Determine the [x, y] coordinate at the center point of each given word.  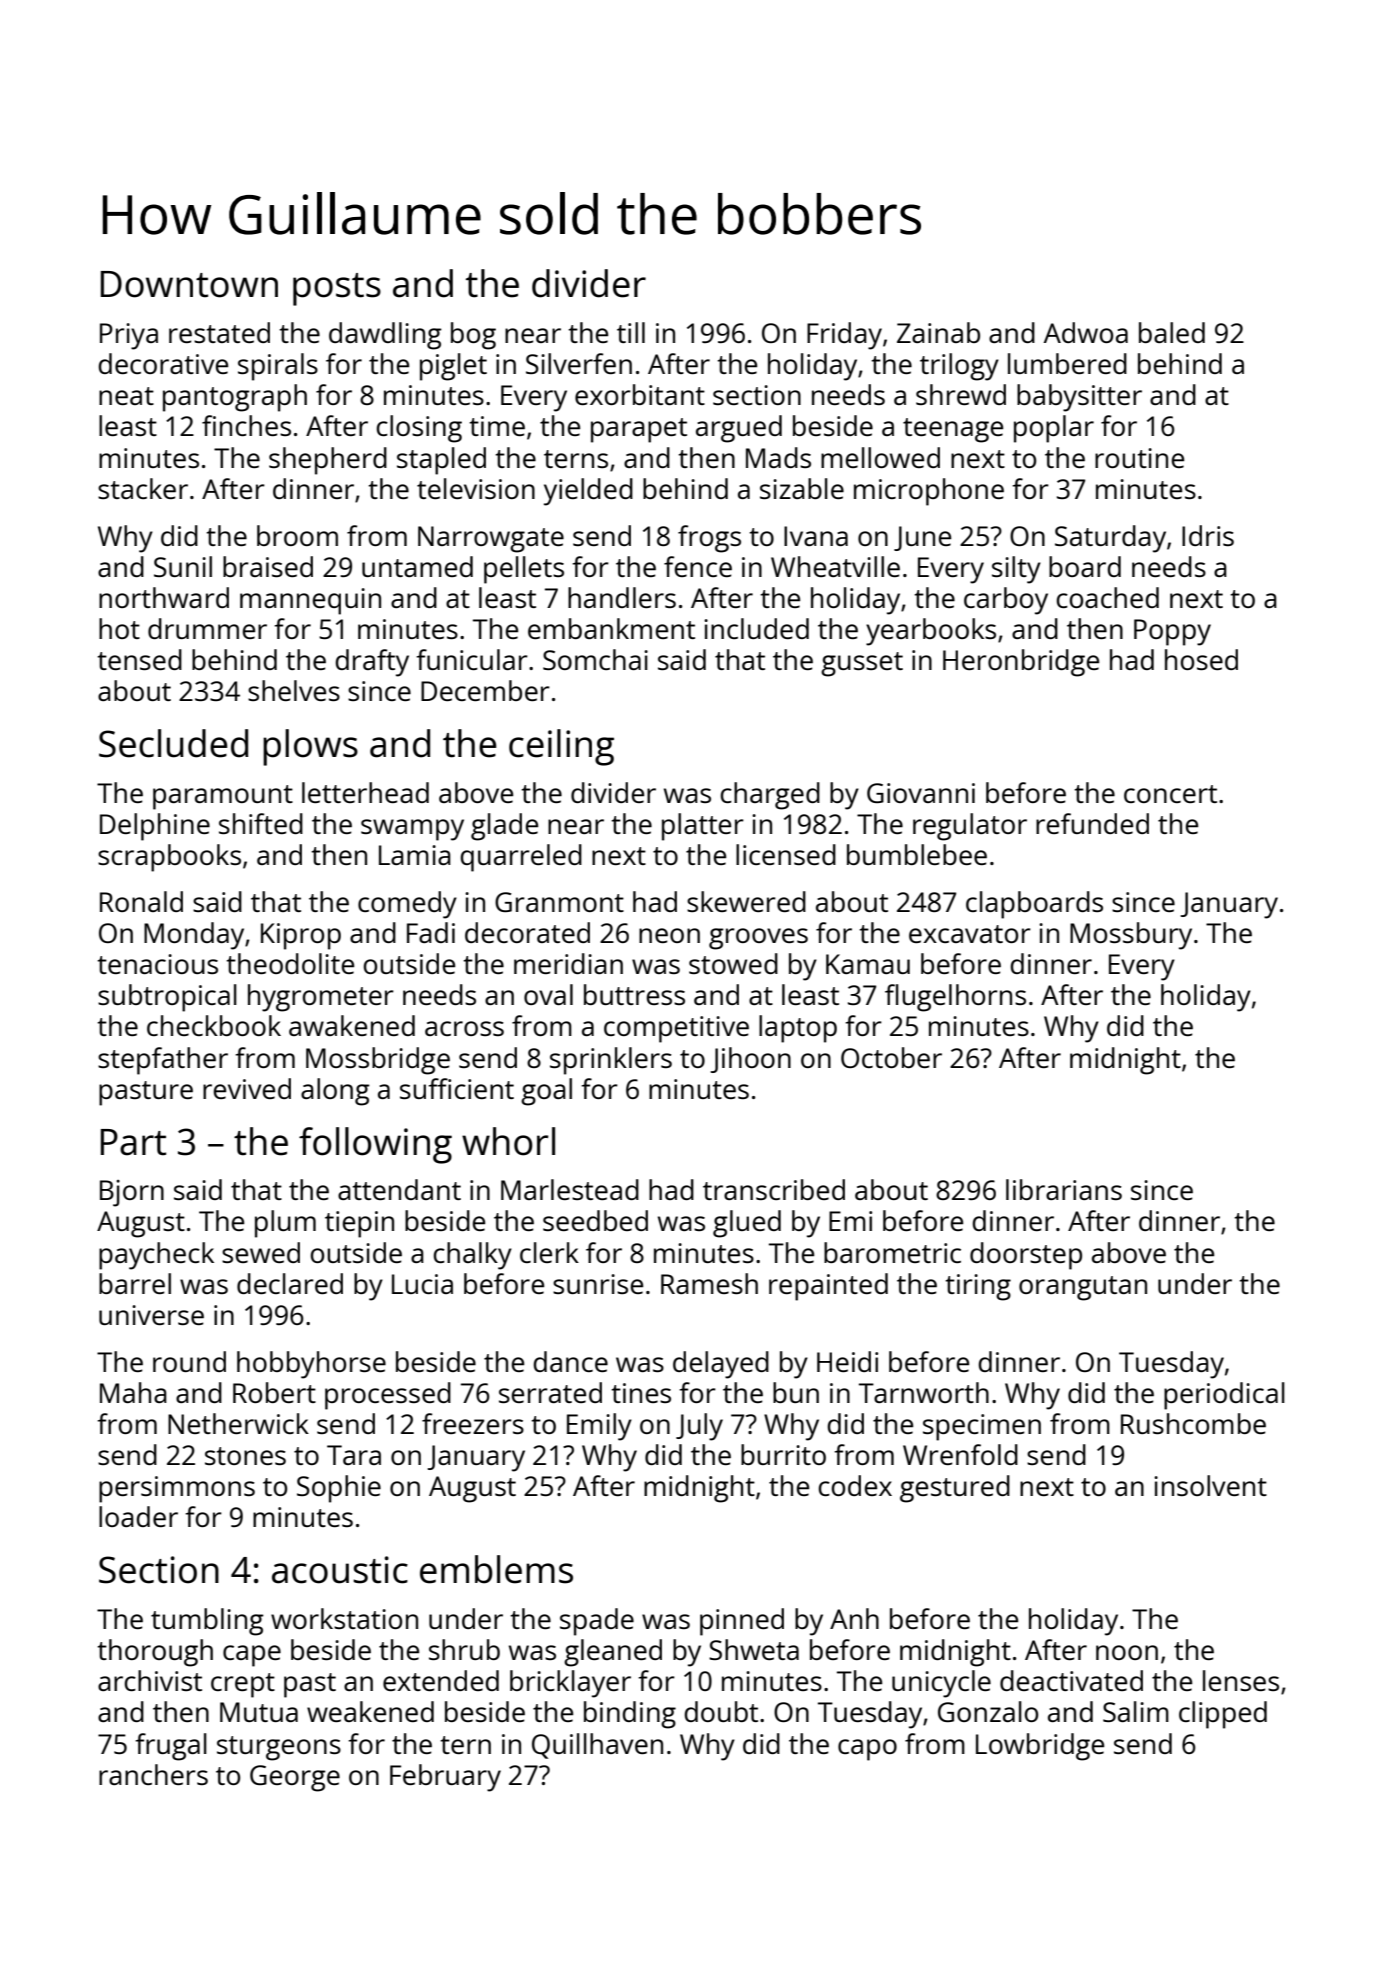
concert [1170, 794]
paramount [223, 797]
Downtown [189, 284]
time [497, 426]
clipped [1223, 1715]
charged [770, 796]
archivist [150, 1680]
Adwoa [1086, 332]
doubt [721, 1711]
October [891, 1057]
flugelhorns [955, 998]
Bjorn [132, 1193]
